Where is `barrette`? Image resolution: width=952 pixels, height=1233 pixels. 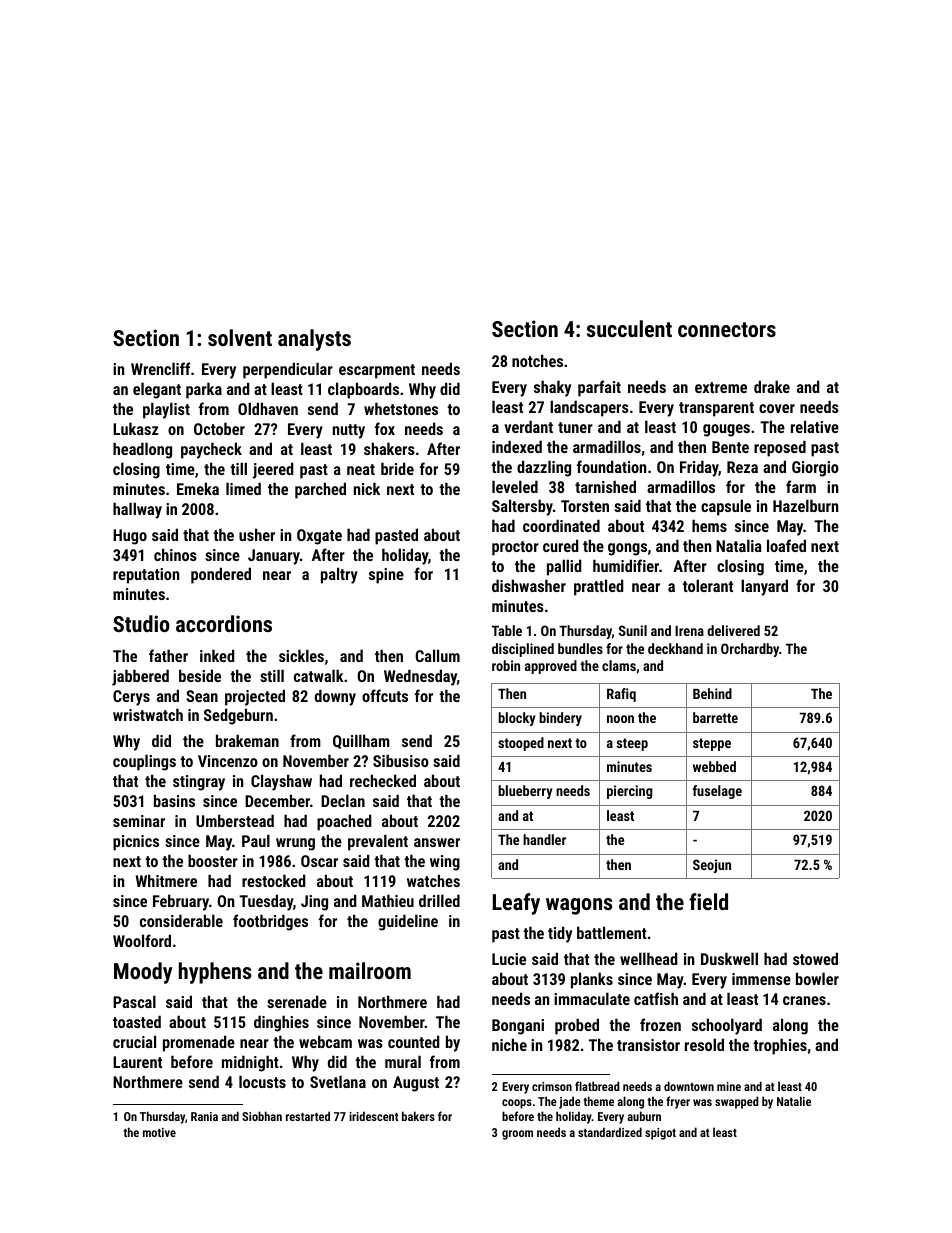 barrette is located at coordinates (715, 717).
